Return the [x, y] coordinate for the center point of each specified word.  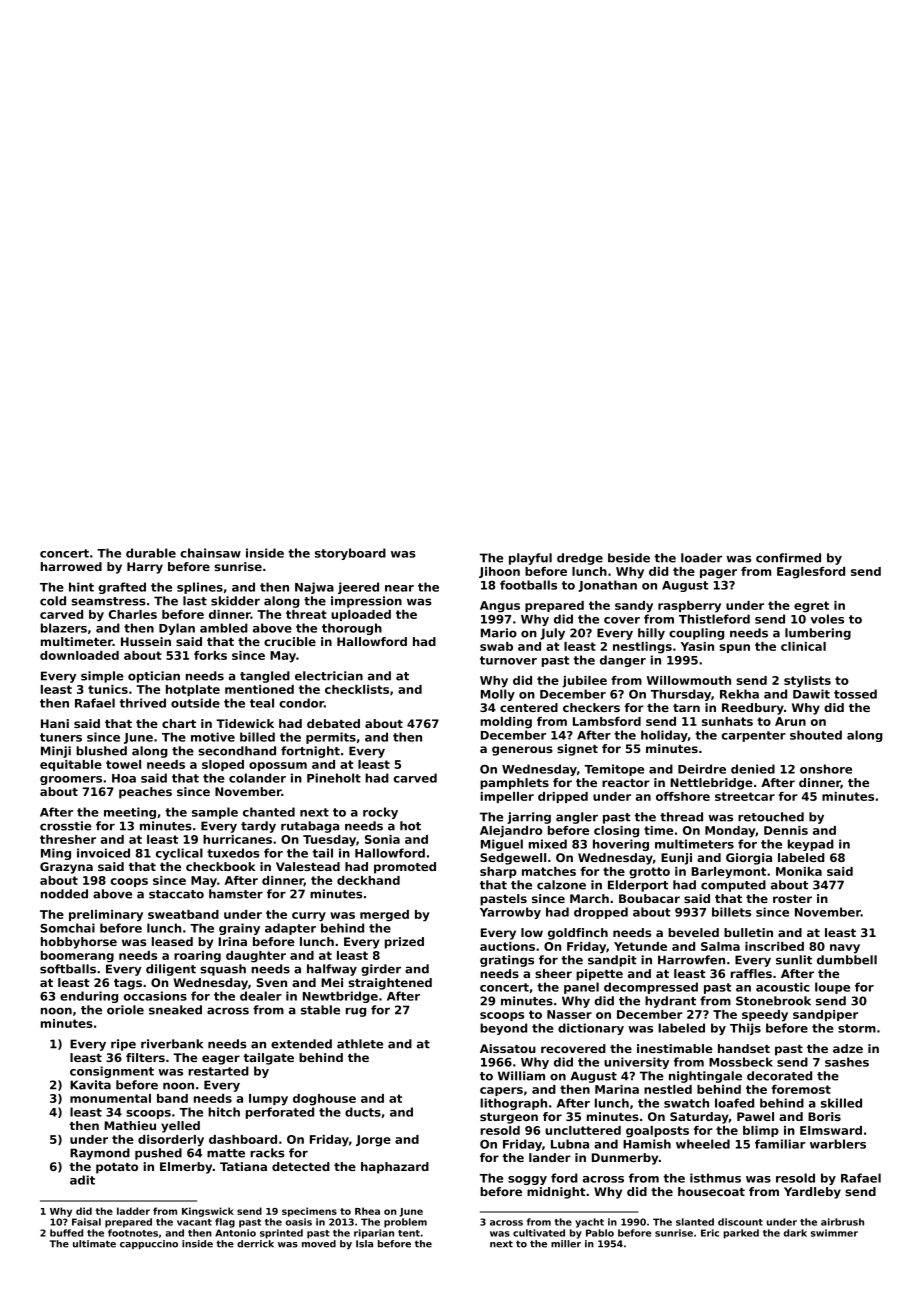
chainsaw [210, 553]
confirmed [788, 558]
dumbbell [847, 960]
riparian [374, 1234]
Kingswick [208, 1212]
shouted [816, 735]
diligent [171, 970]
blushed [101, 751]
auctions [507, 946]
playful [530, 559]
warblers [838, 1144]
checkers [591, 707]
